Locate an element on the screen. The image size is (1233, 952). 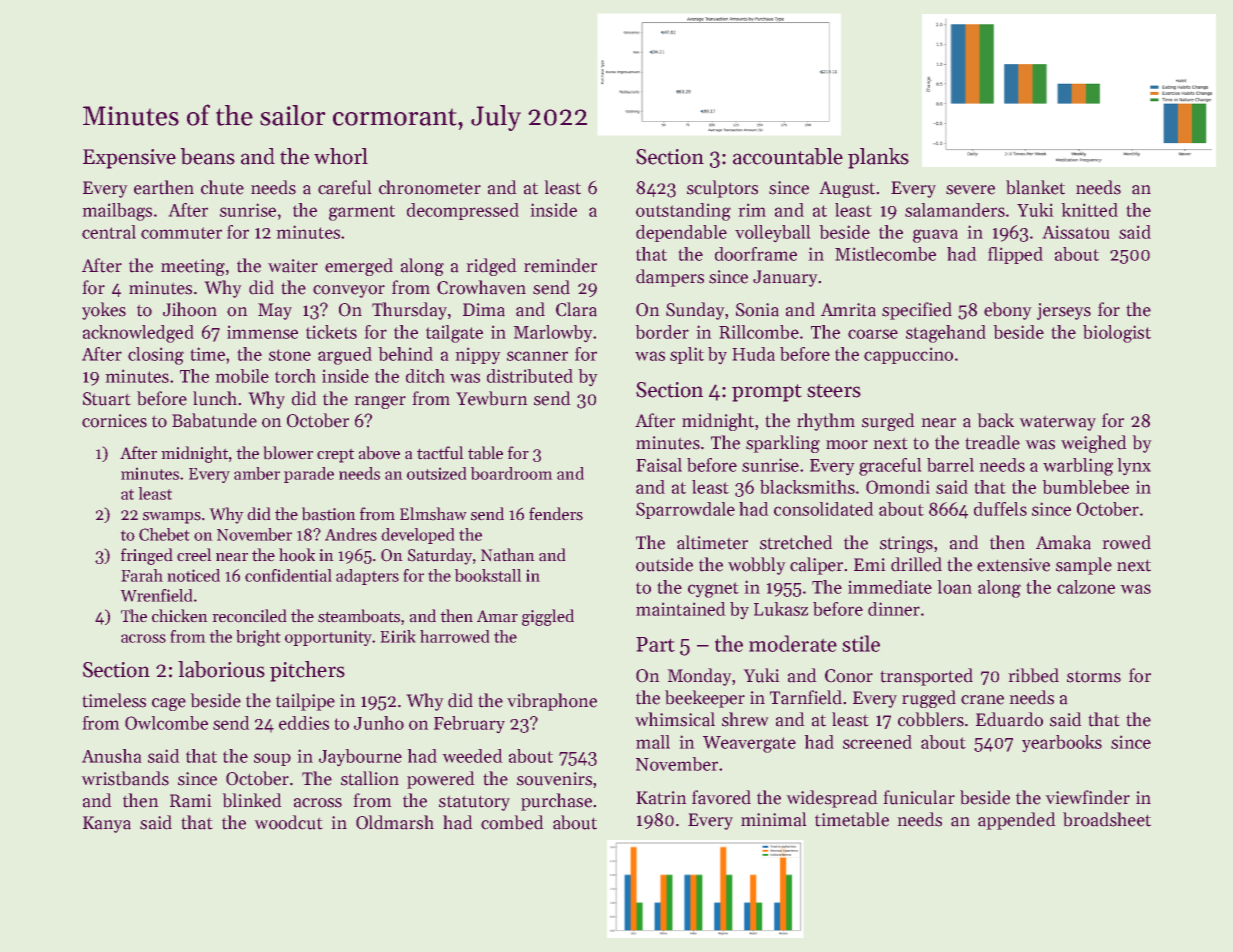
duffels is located at coordinates (1000, 509).
